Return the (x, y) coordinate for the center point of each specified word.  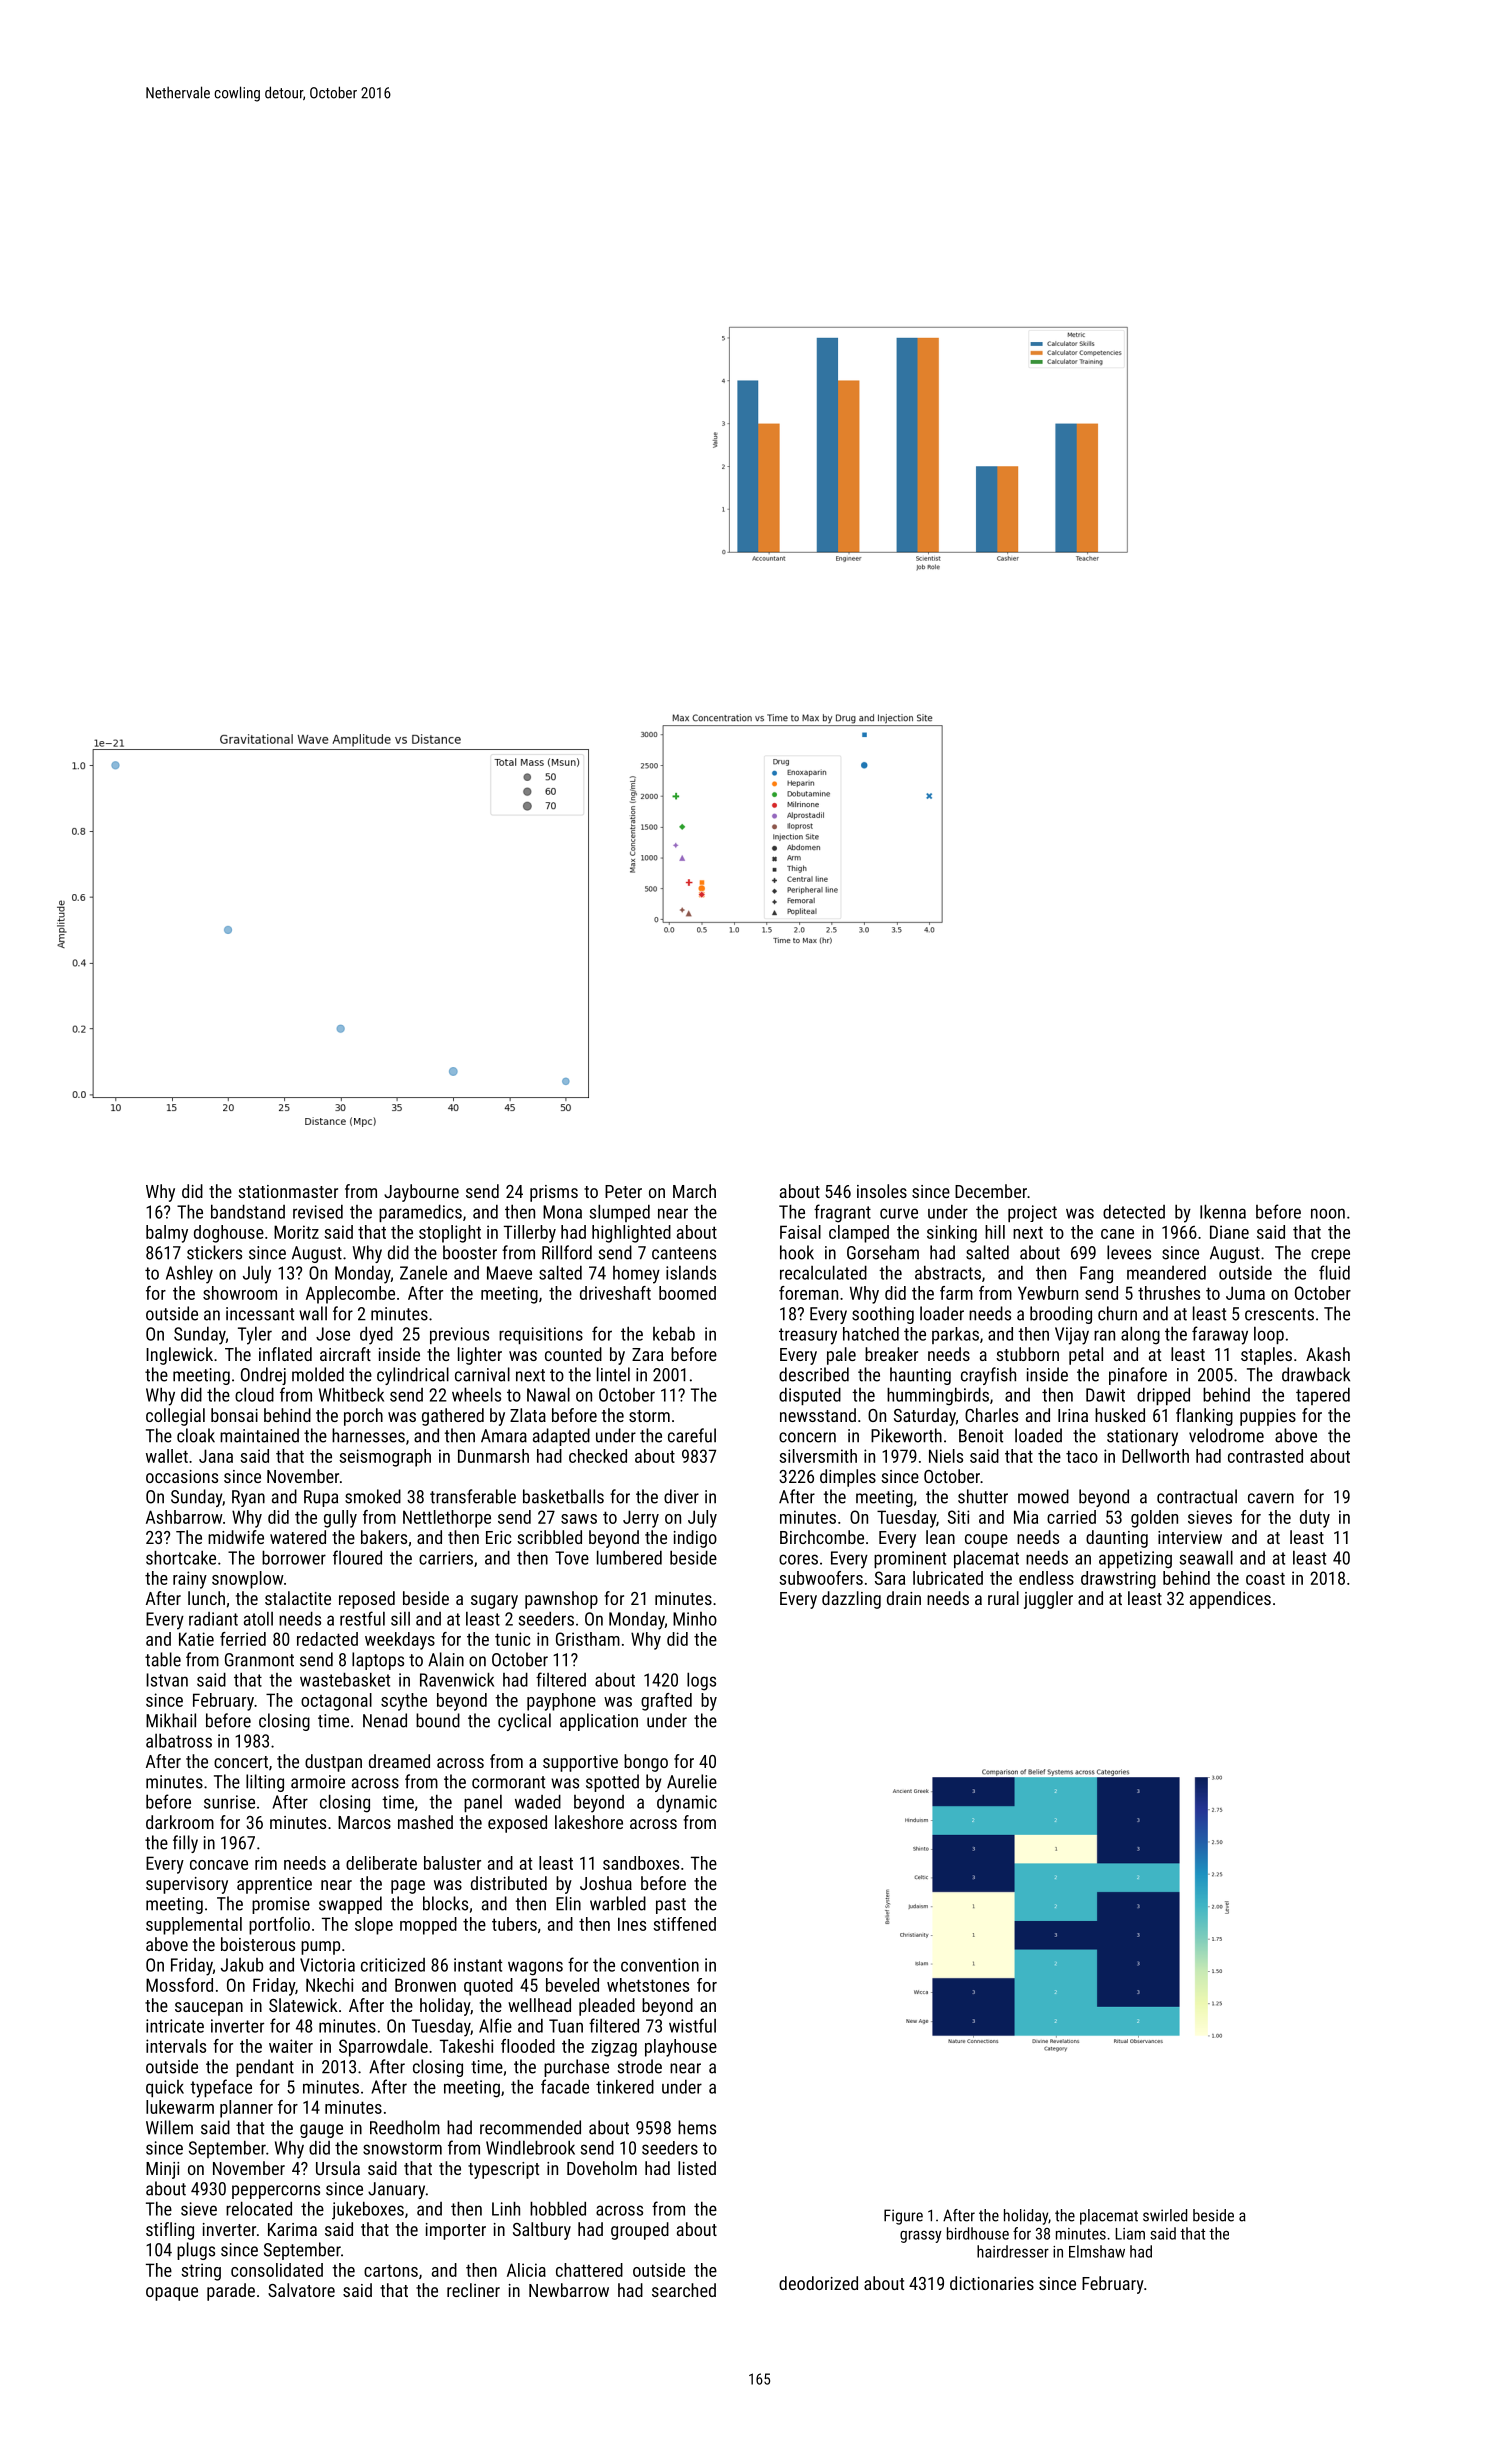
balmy (167, 1234)
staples (1266, 1356)
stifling (170, 2231)
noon (1328, 1213)
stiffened (684, 1924)
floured (357, 1557)
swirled (1165, 2215)
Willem (169, 2127)
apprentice (274, 1885)
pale (841, 1356)
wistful (692, 2025)
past (671, 1906)
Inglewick (179, 1356)
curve (899, 1213)
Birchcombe (822, 1537)
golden (1154, 1519)
